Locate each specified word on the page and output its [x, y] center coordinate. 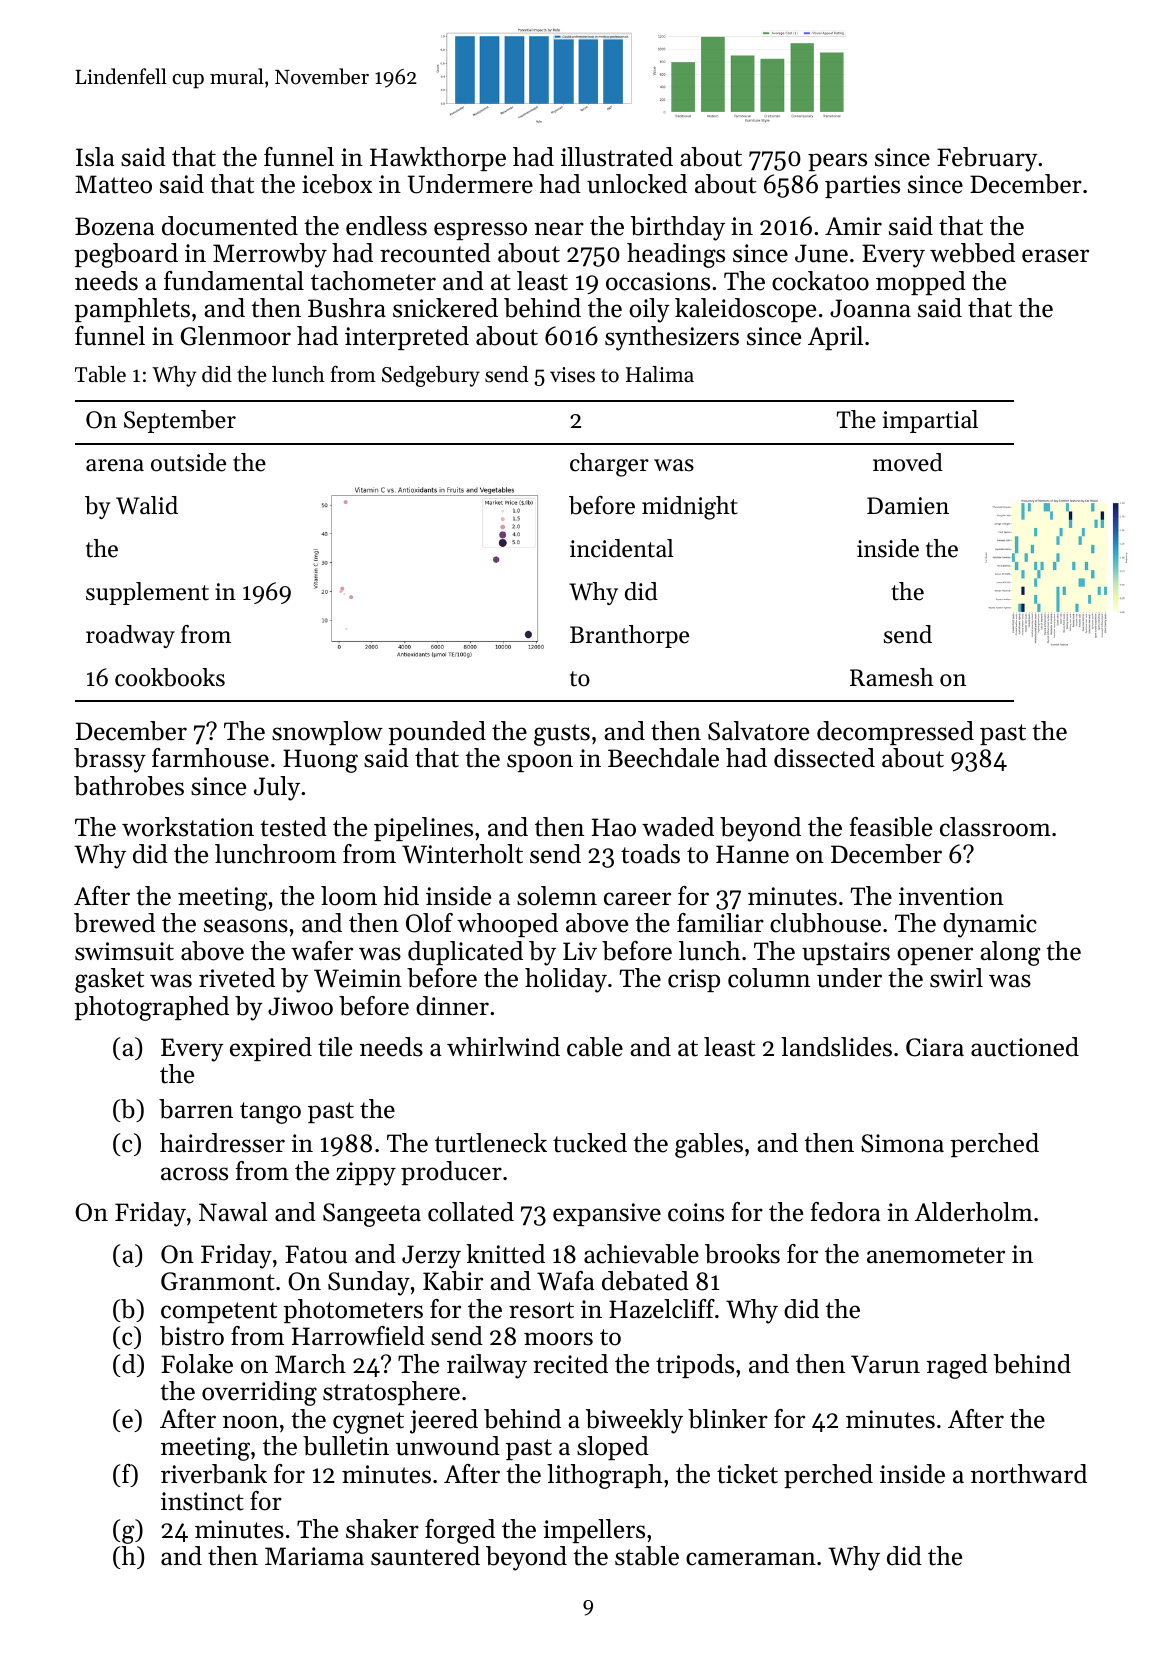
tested [293, 827]
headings [676, 255]
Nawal [233, 1212]
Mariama [314, 1556]
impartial [930, 421]
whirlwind [503, 1047]
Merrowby [270, 255]
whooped [507, 925]
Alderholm [974, 1212]
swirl [956, 978]
